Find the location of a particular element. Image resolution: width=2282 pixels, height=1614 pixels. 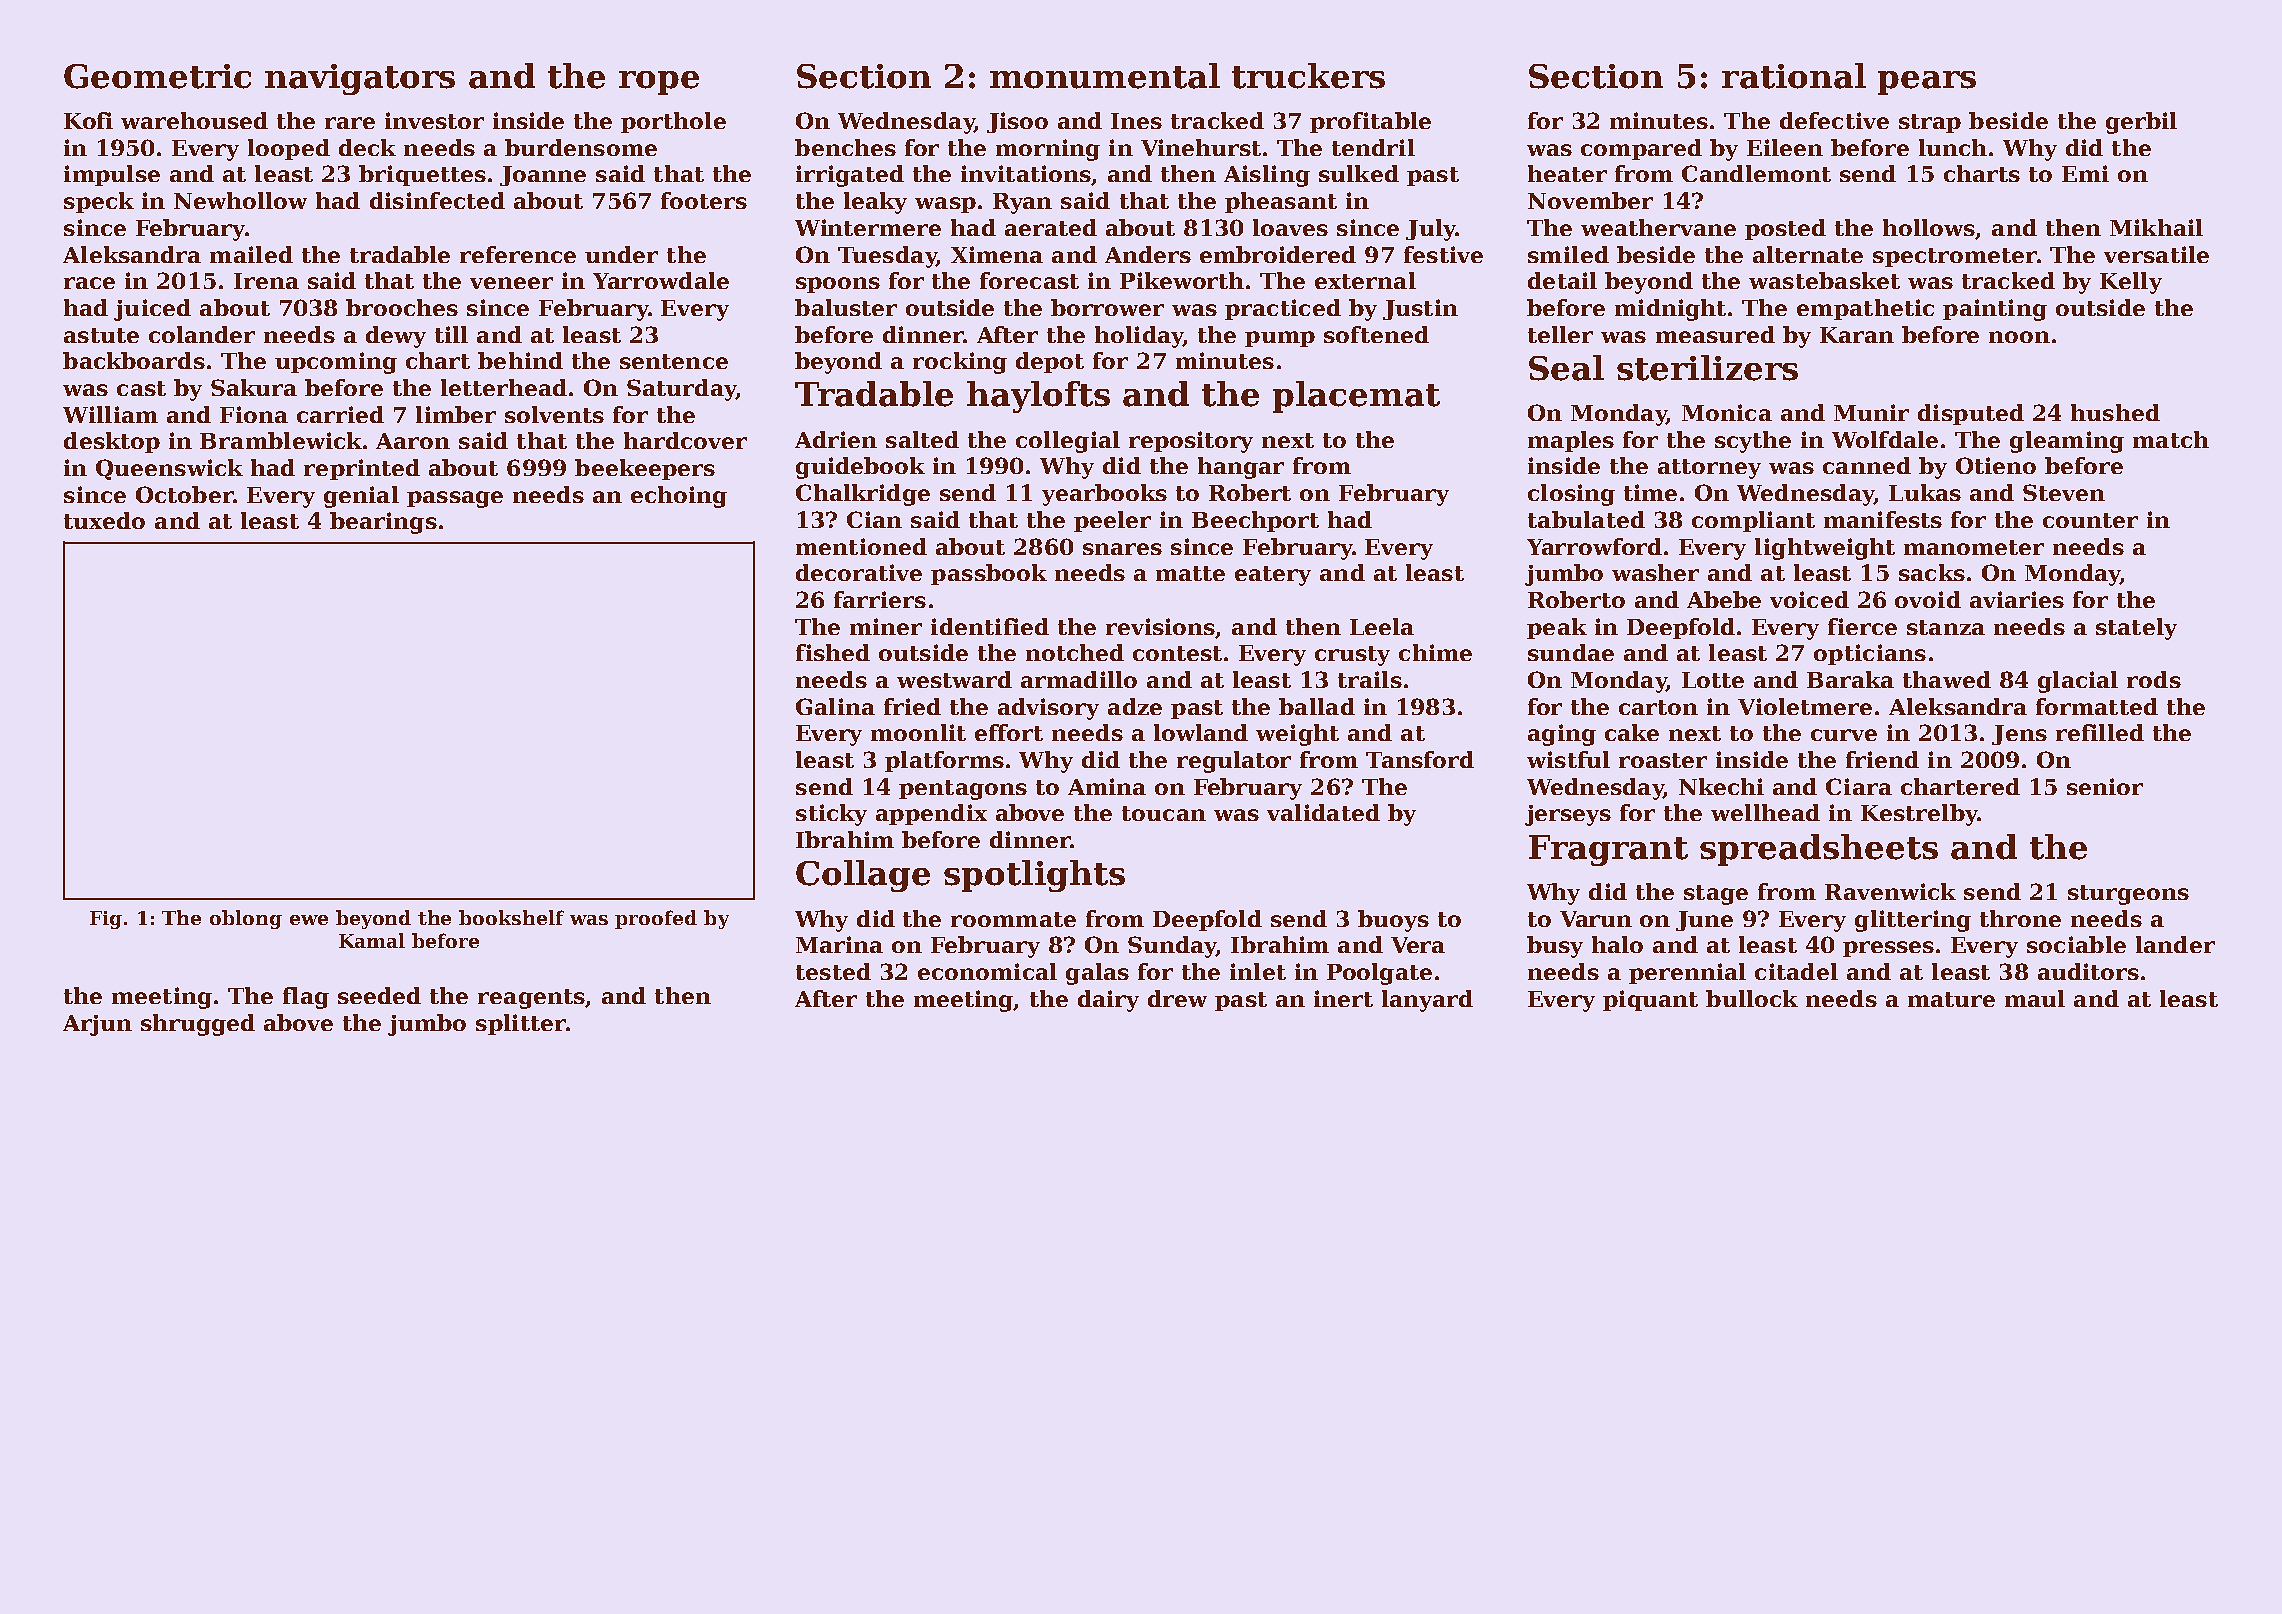

truckers is located at coordinates (1308, 76).
